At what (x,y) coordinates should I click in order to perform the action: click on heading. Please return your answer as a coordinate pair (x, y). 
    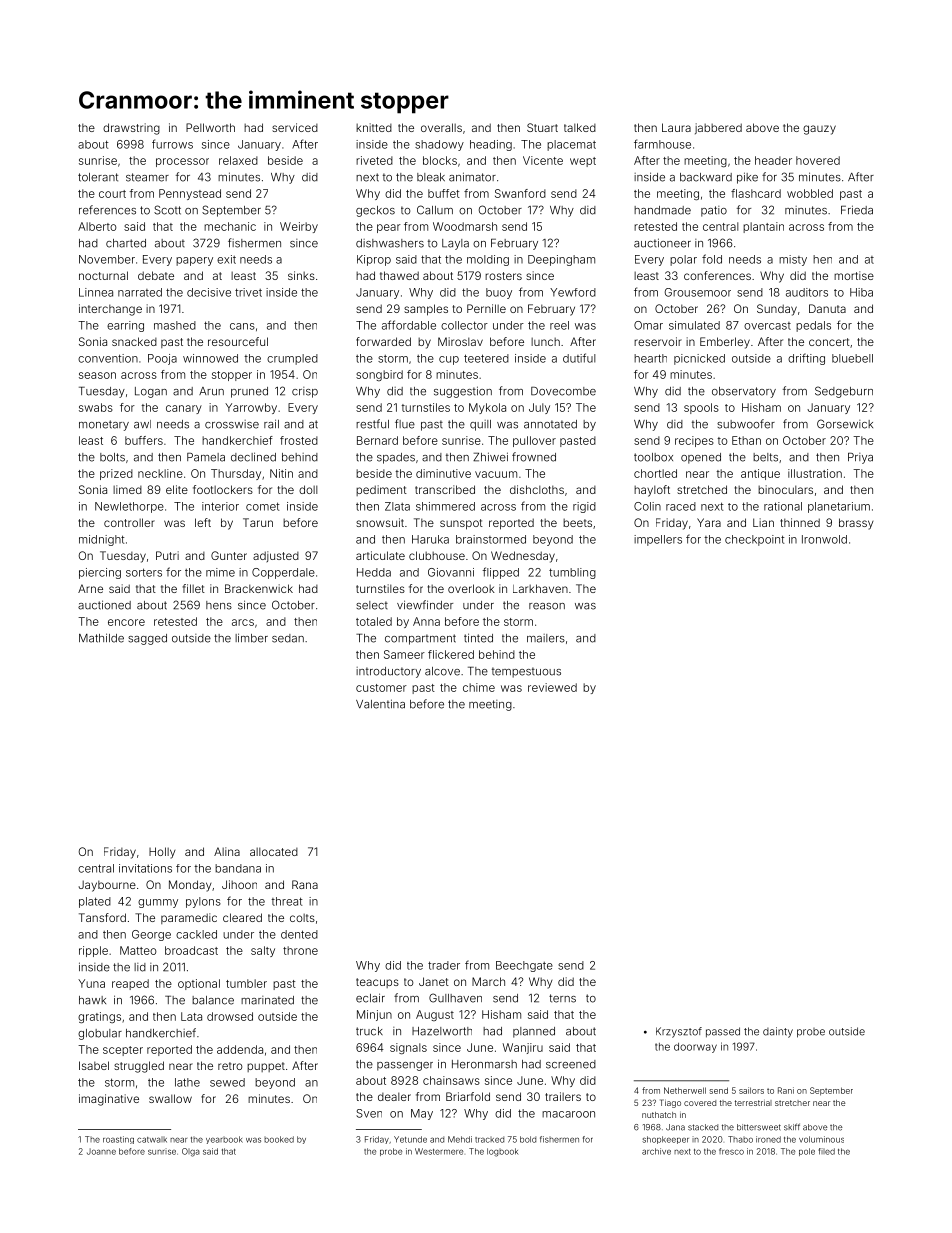
    Looking at the image, I should click on (491, 145).
